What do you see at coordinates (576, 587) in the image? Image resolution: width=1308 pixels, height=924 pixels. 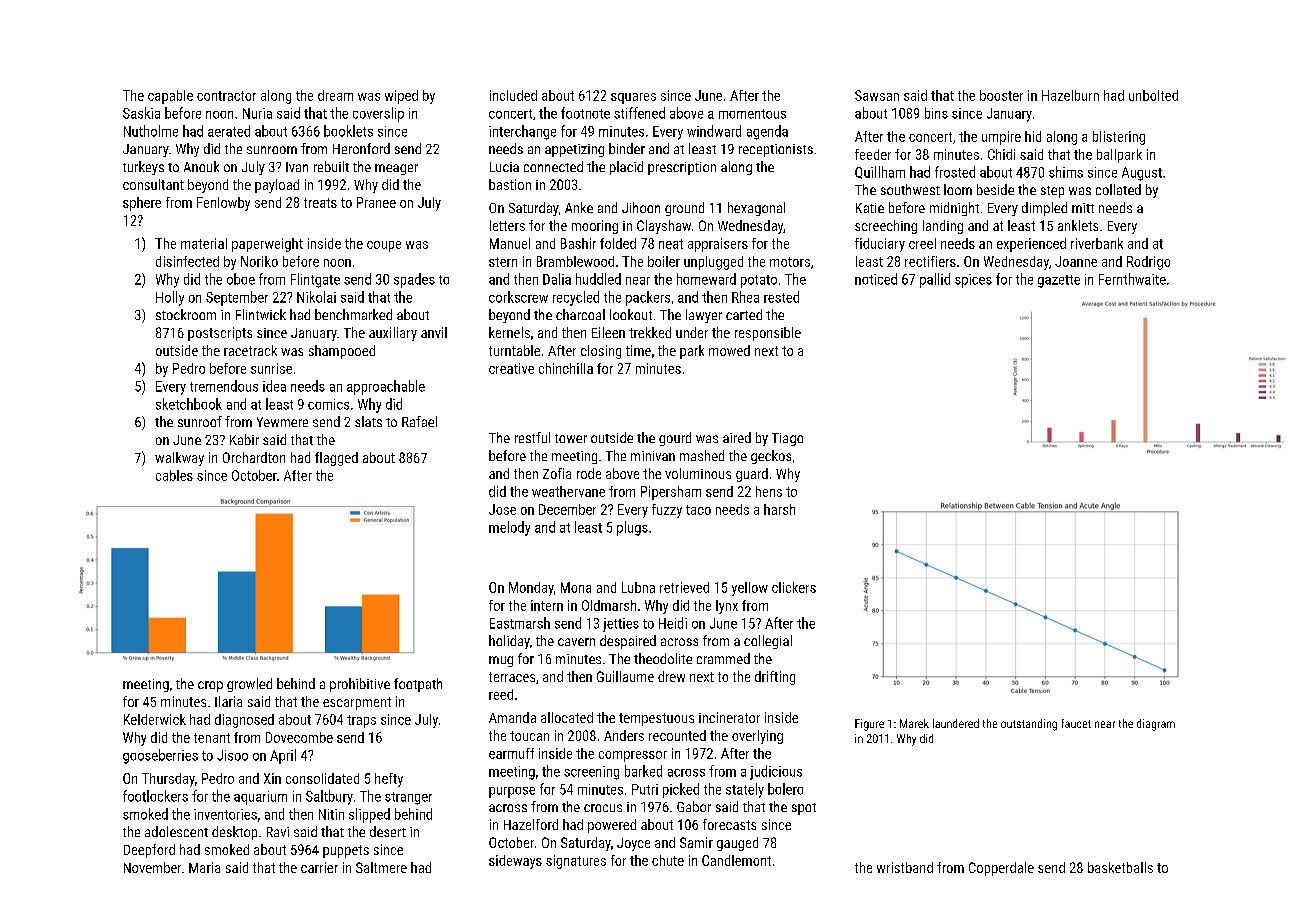 I see `Mona` at bounding box center [576, 587].
